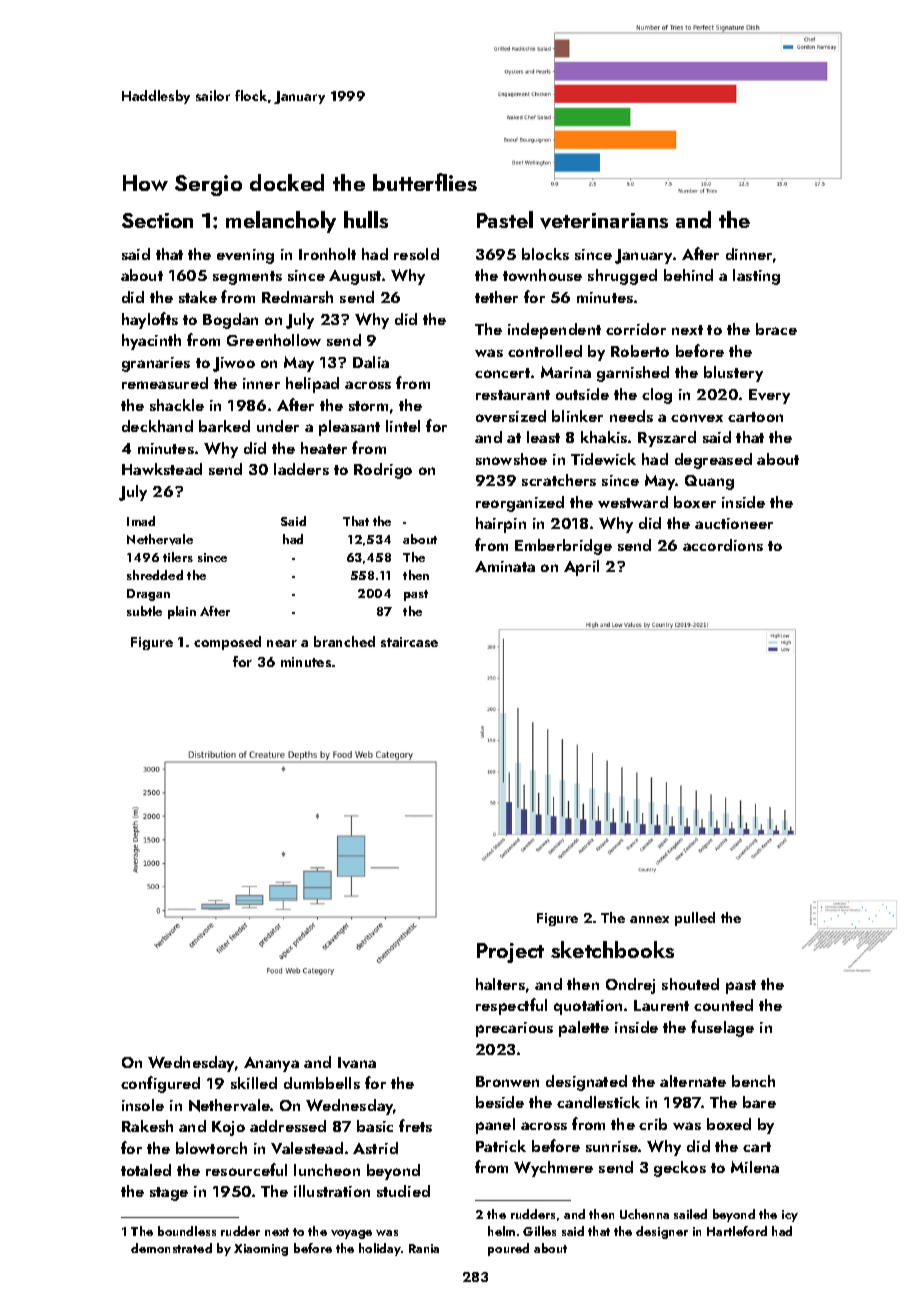 The image size is (924, 1311). What do you see at coordinates (722, 1028) in the screenshot?
I see `fuselage` at bounding box center [722, 1028].
